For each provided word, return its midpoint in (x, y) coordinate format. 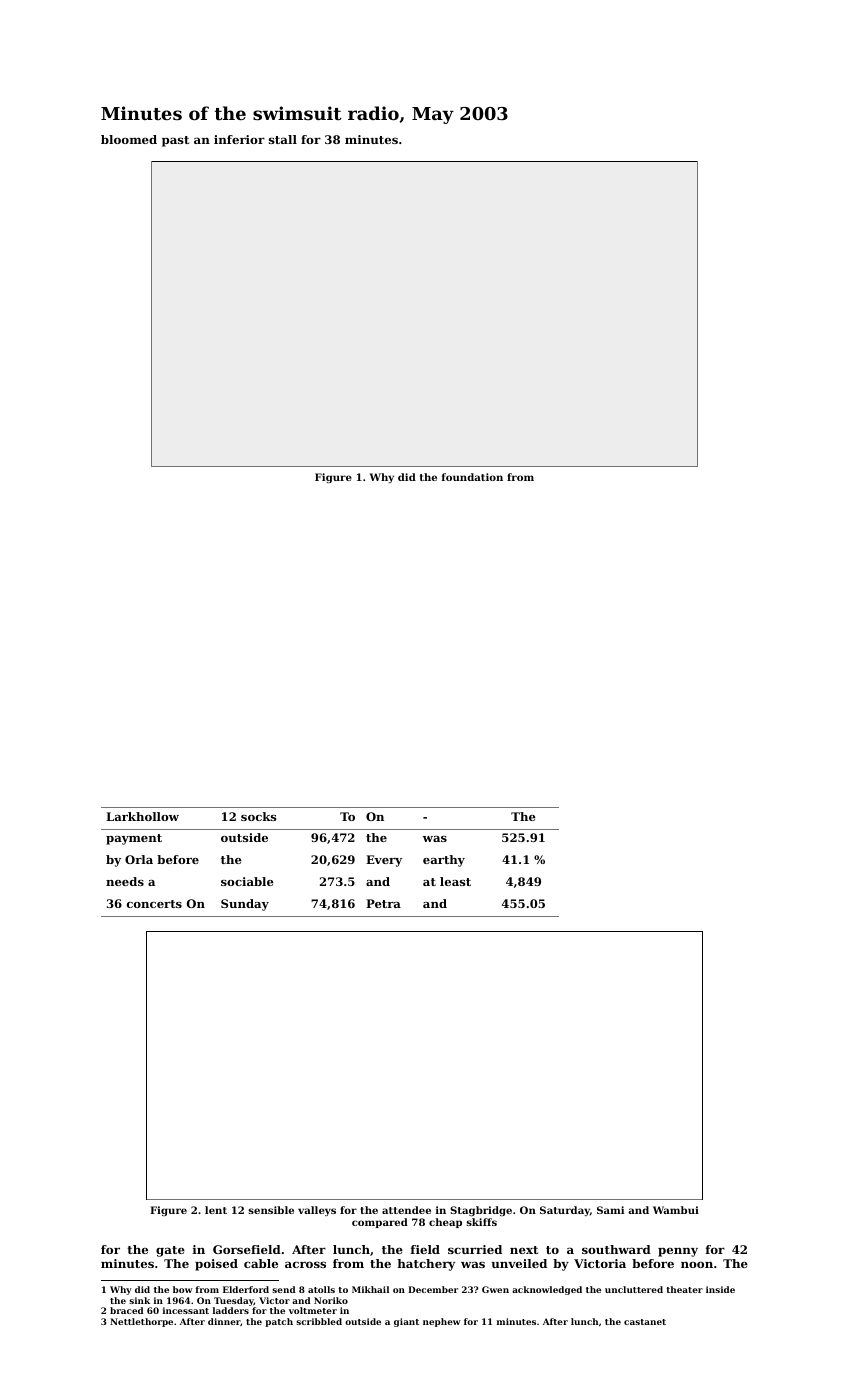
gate (170, 1251)
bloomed (129, 139)
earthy (444, 861)
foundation (472, 477)
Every (384, 861)
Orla (139, 859)
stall (283, 139)
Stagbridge (481, 1211)
